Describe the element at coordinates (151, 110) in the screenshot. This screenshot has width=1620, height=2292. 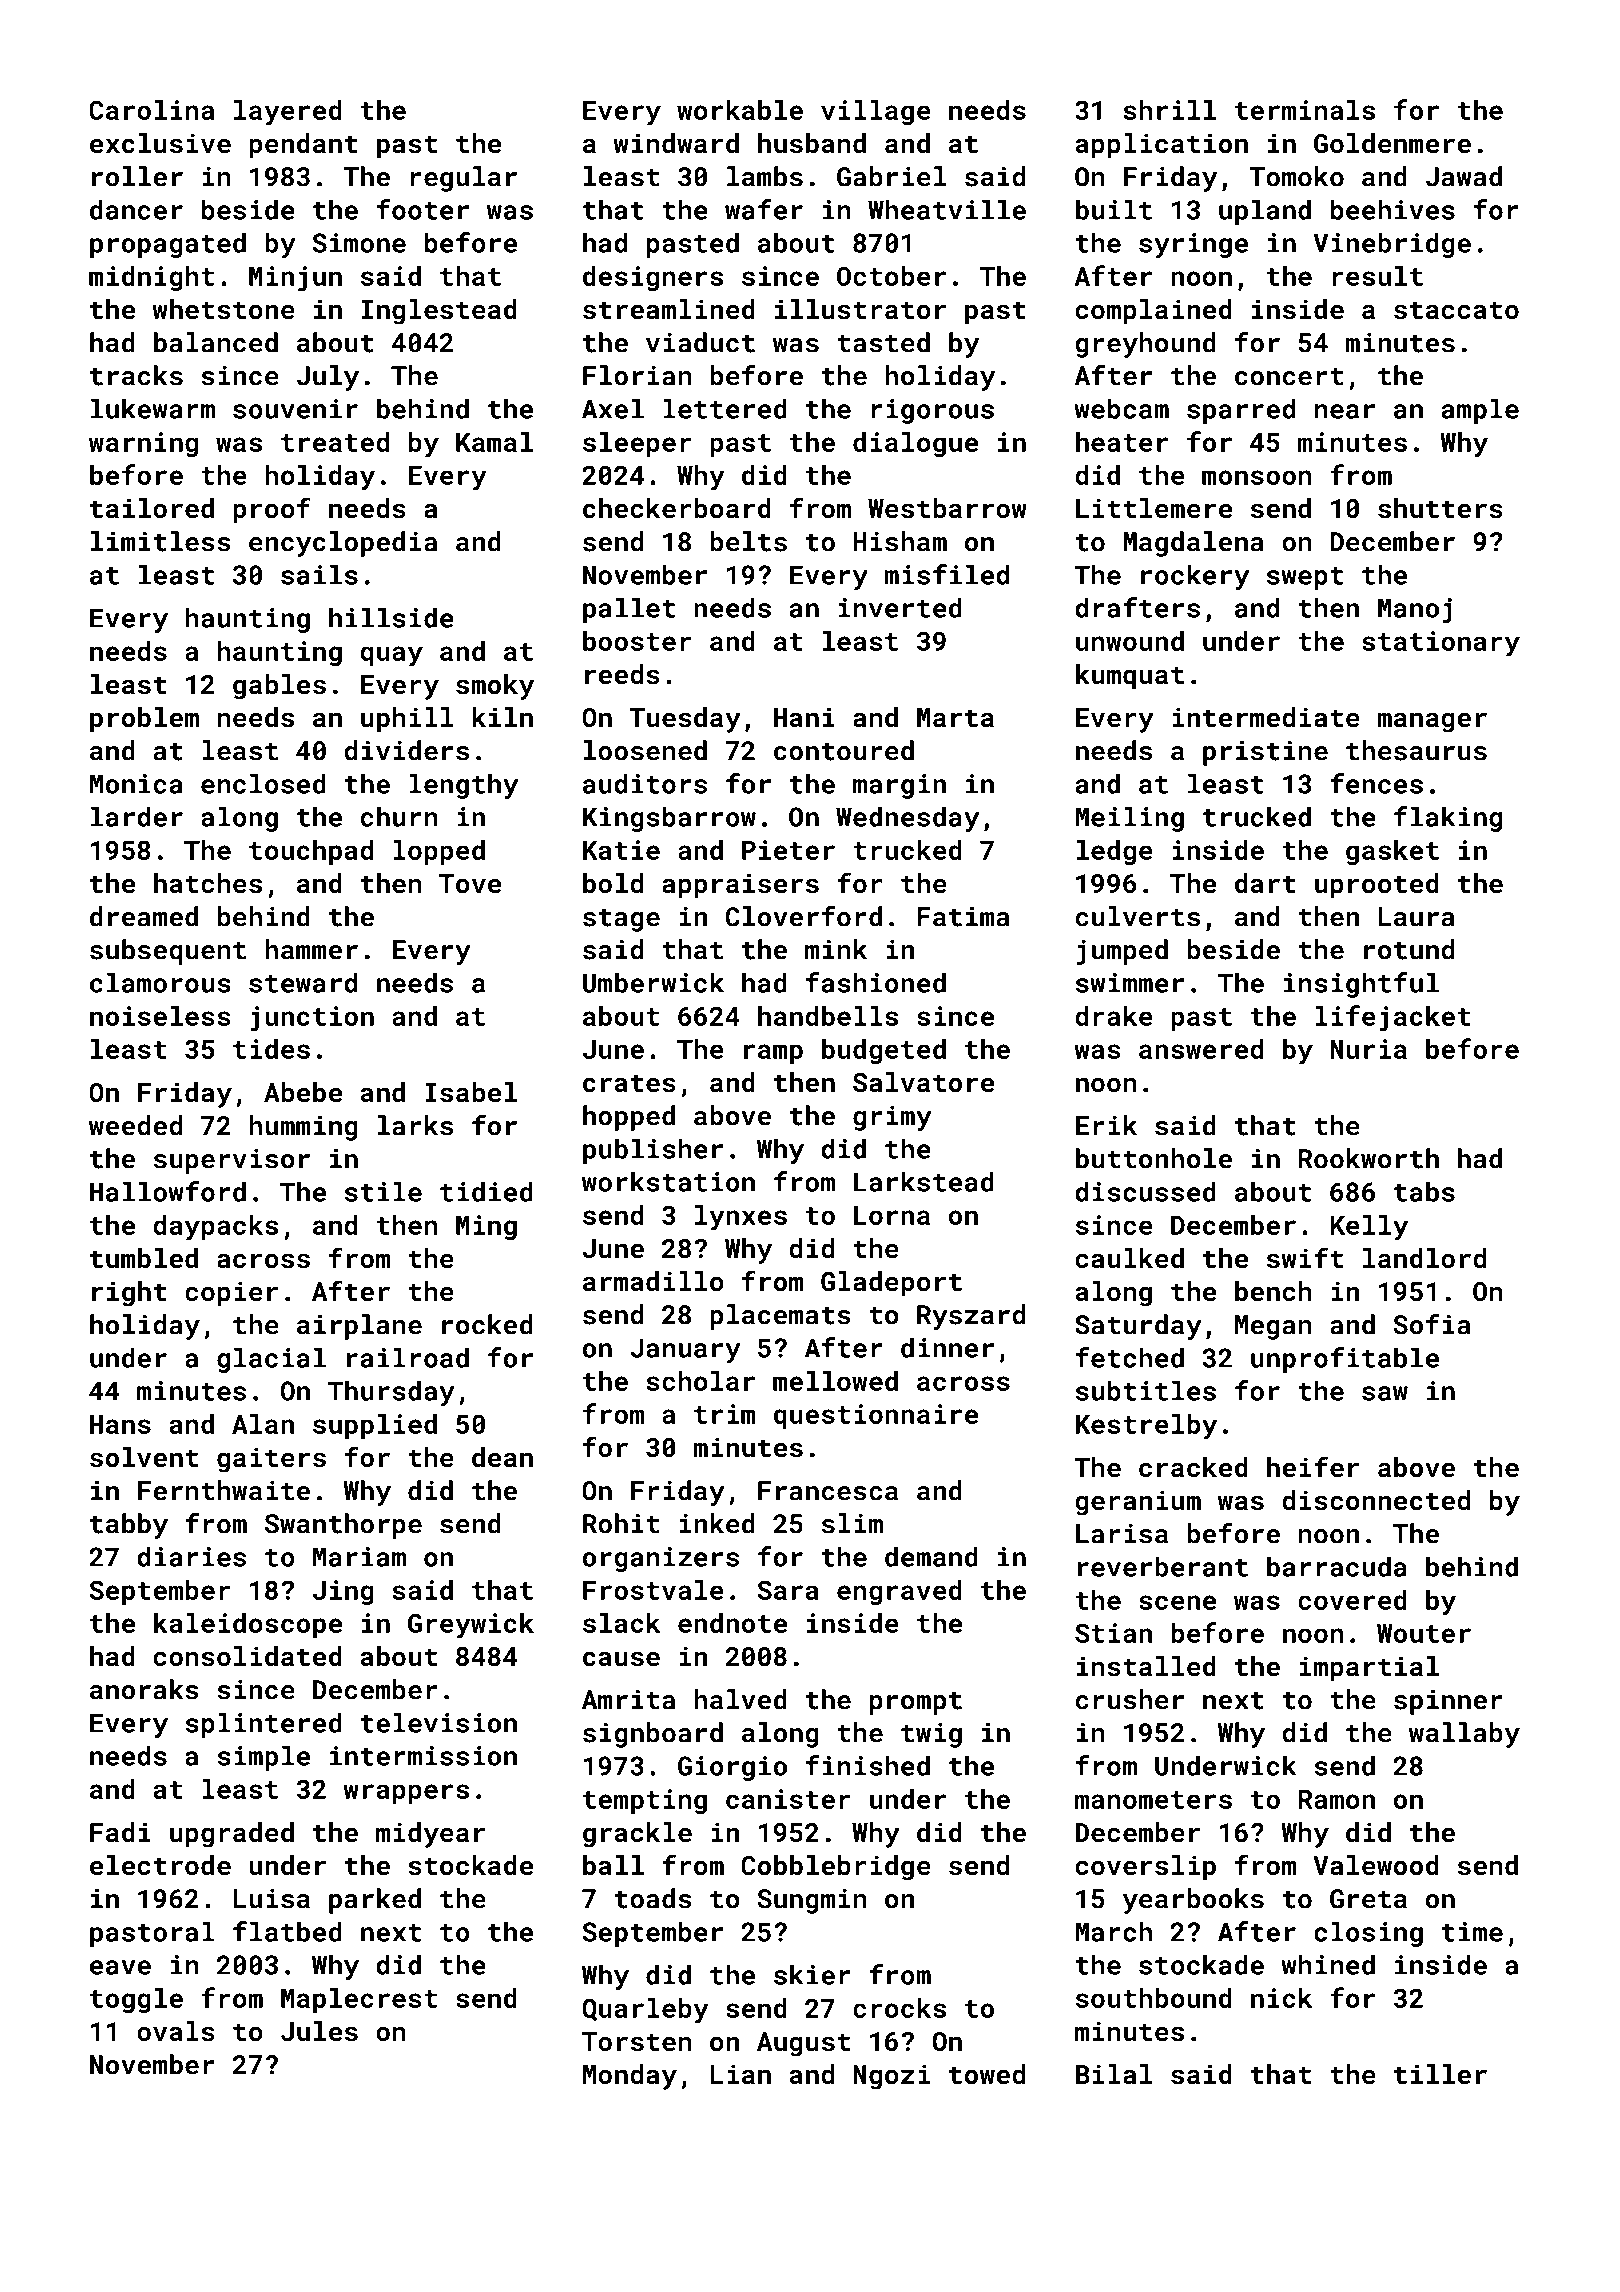
I see `Carolina` at that location.
